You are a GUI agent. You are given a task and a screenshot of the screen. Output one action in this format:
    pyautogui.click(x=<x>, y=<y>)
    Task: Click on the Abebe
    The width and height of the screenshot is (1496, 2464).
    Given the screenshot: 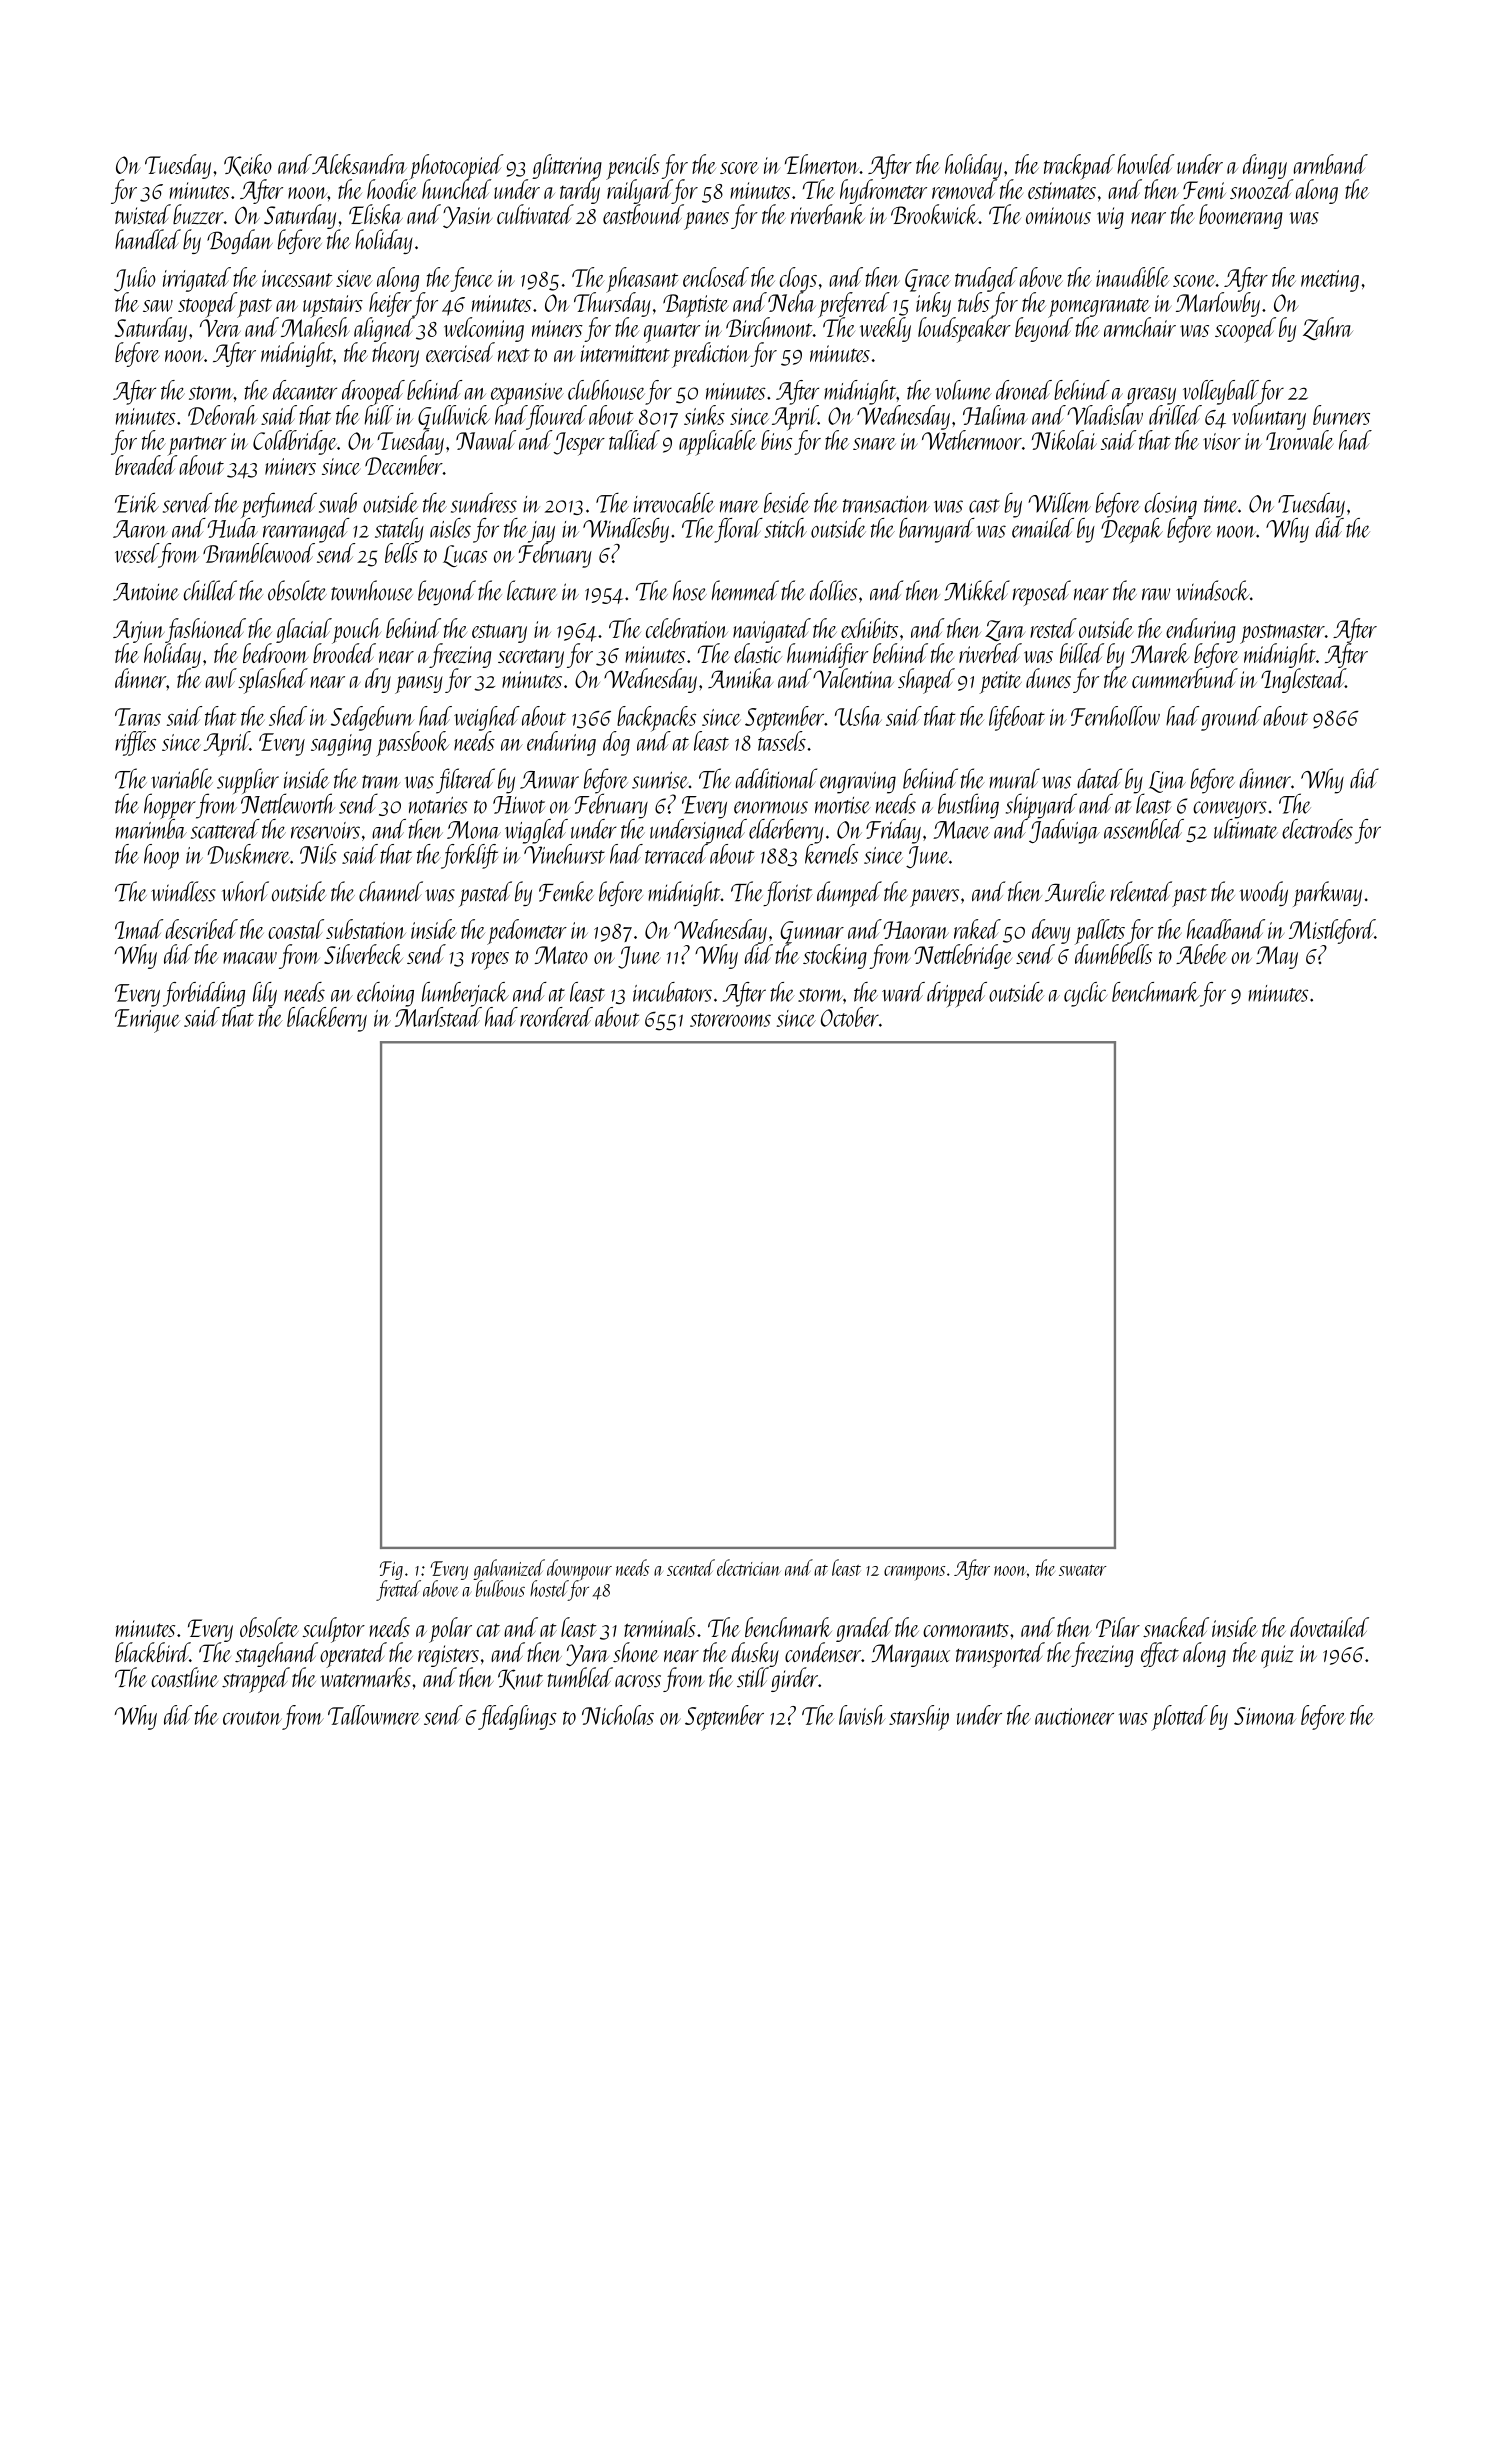 What is the action you would take?
    pyautogui.click(x=1201, y=954)
